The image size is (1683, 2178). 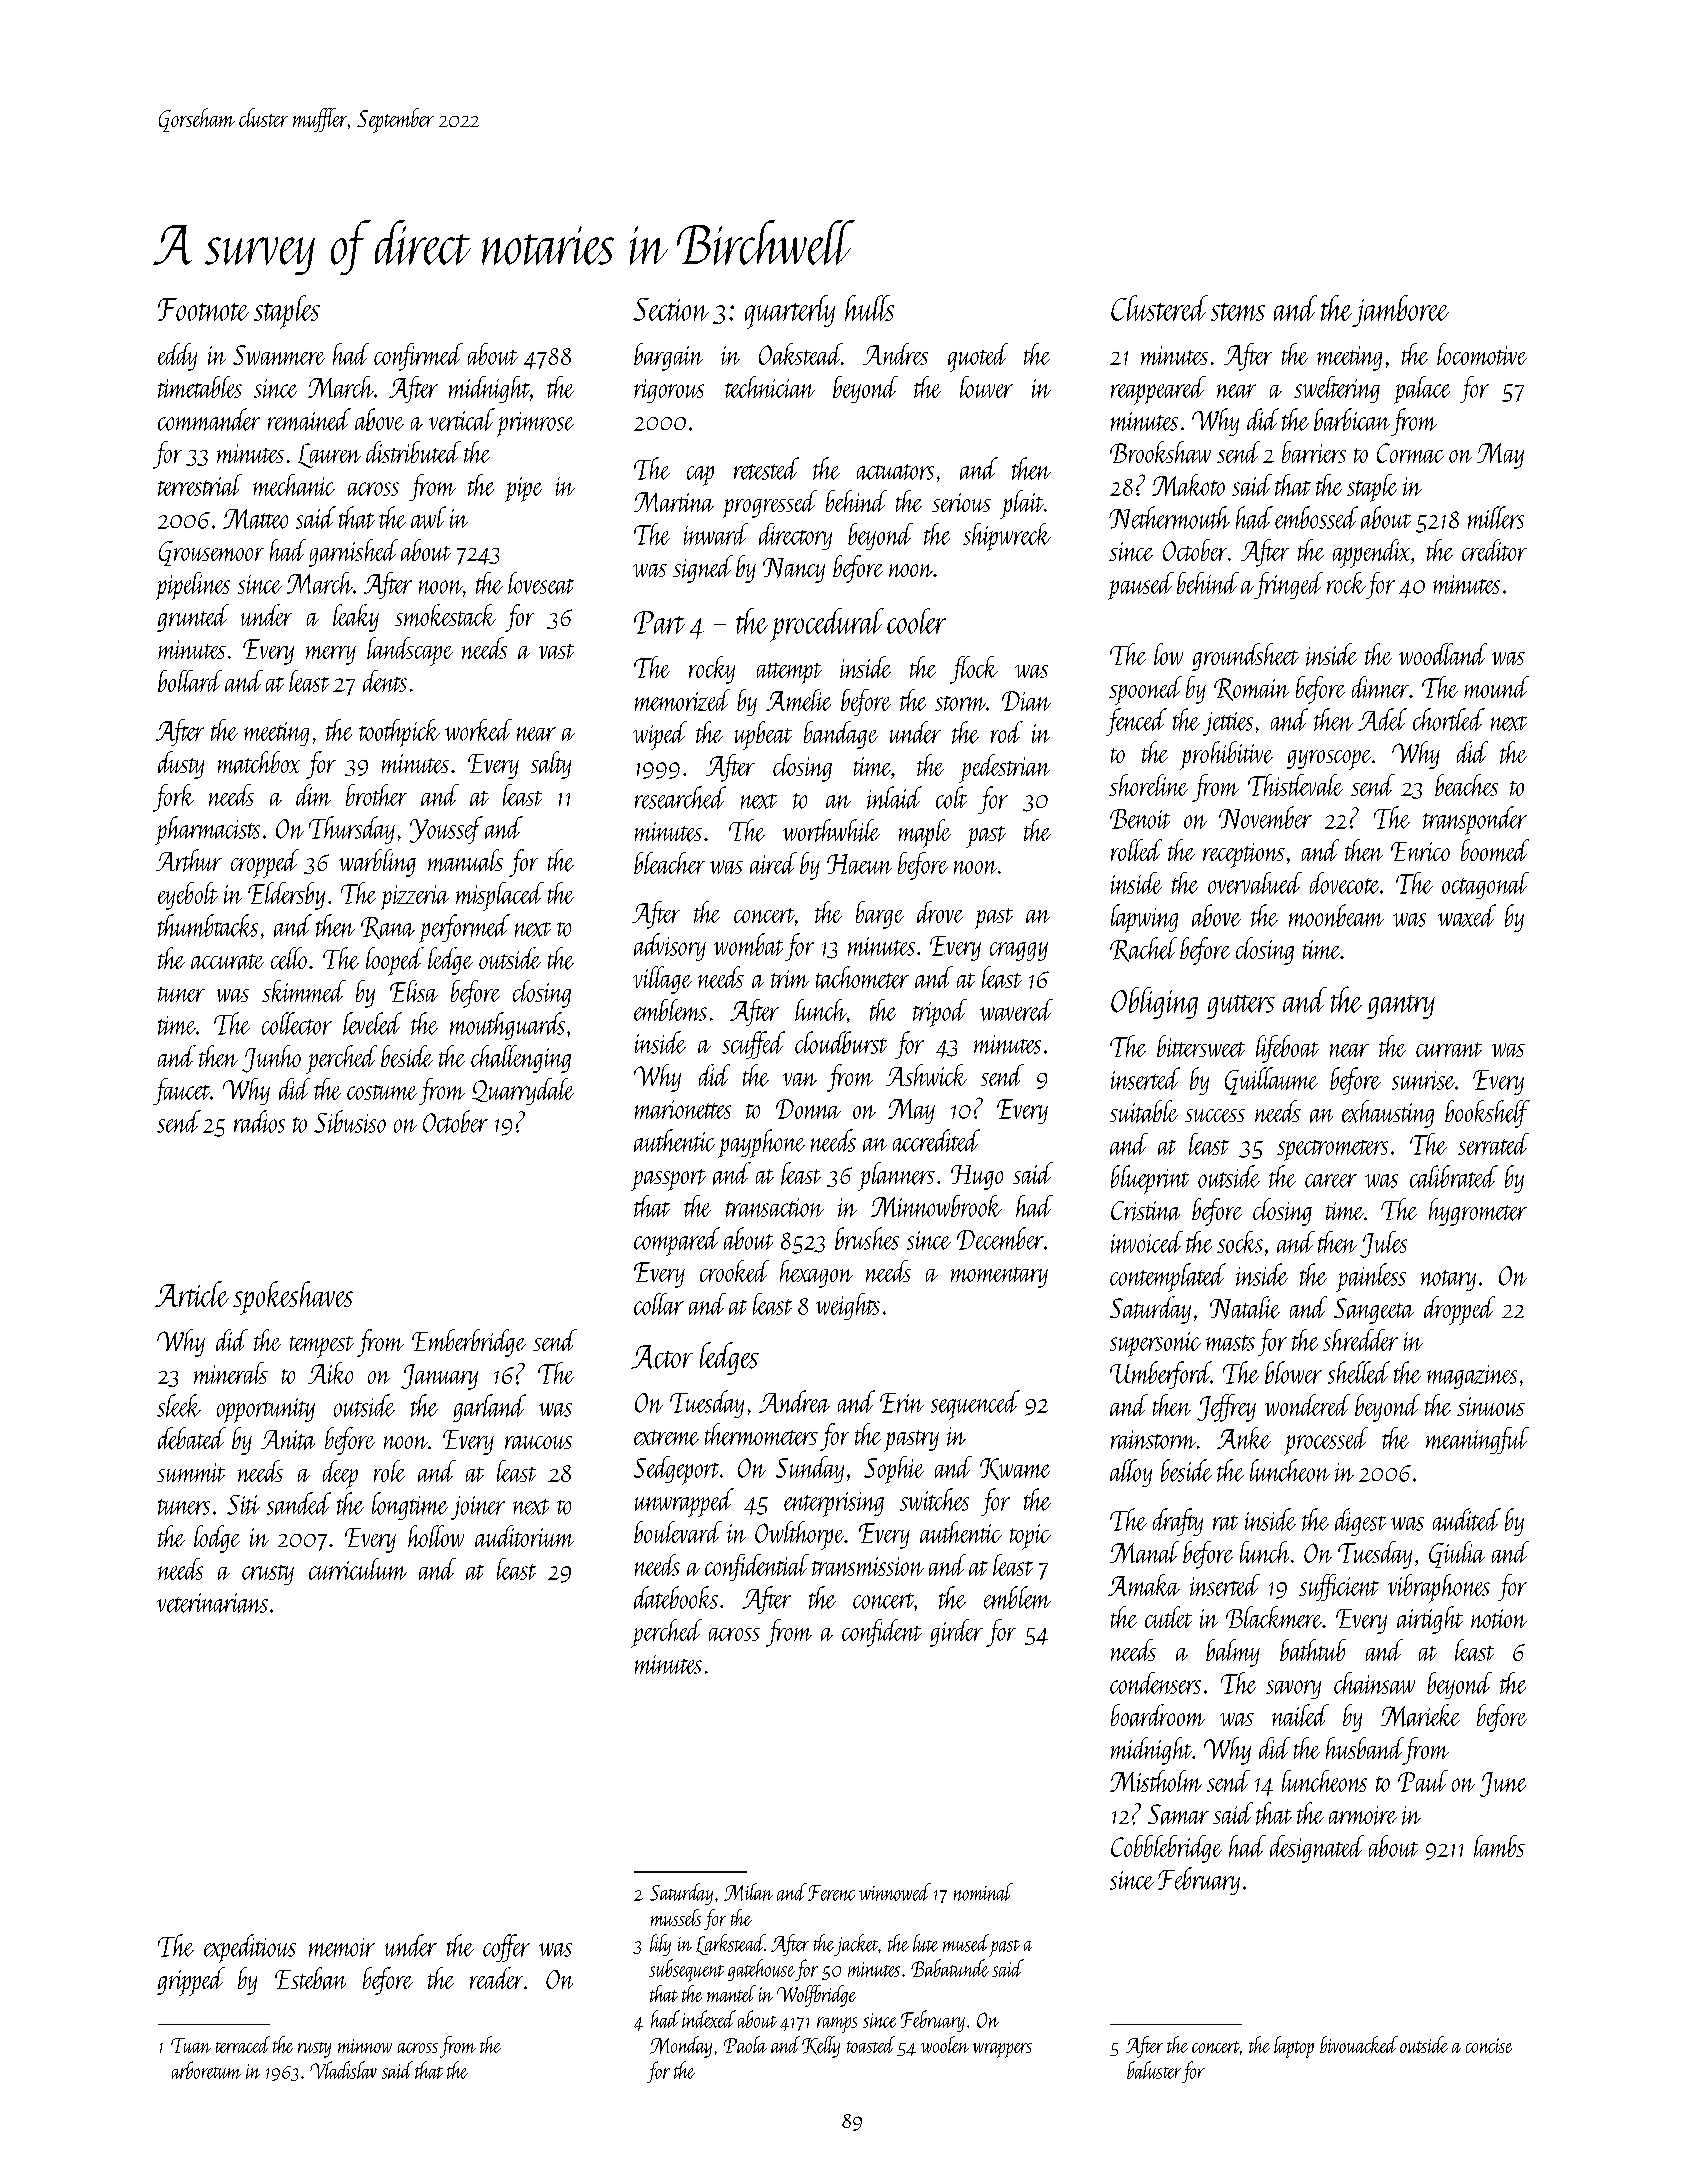 What do you see at coordinates (1331, 1181) in the screenshot?
I see `career` at bounding box center [1331, 1181].
